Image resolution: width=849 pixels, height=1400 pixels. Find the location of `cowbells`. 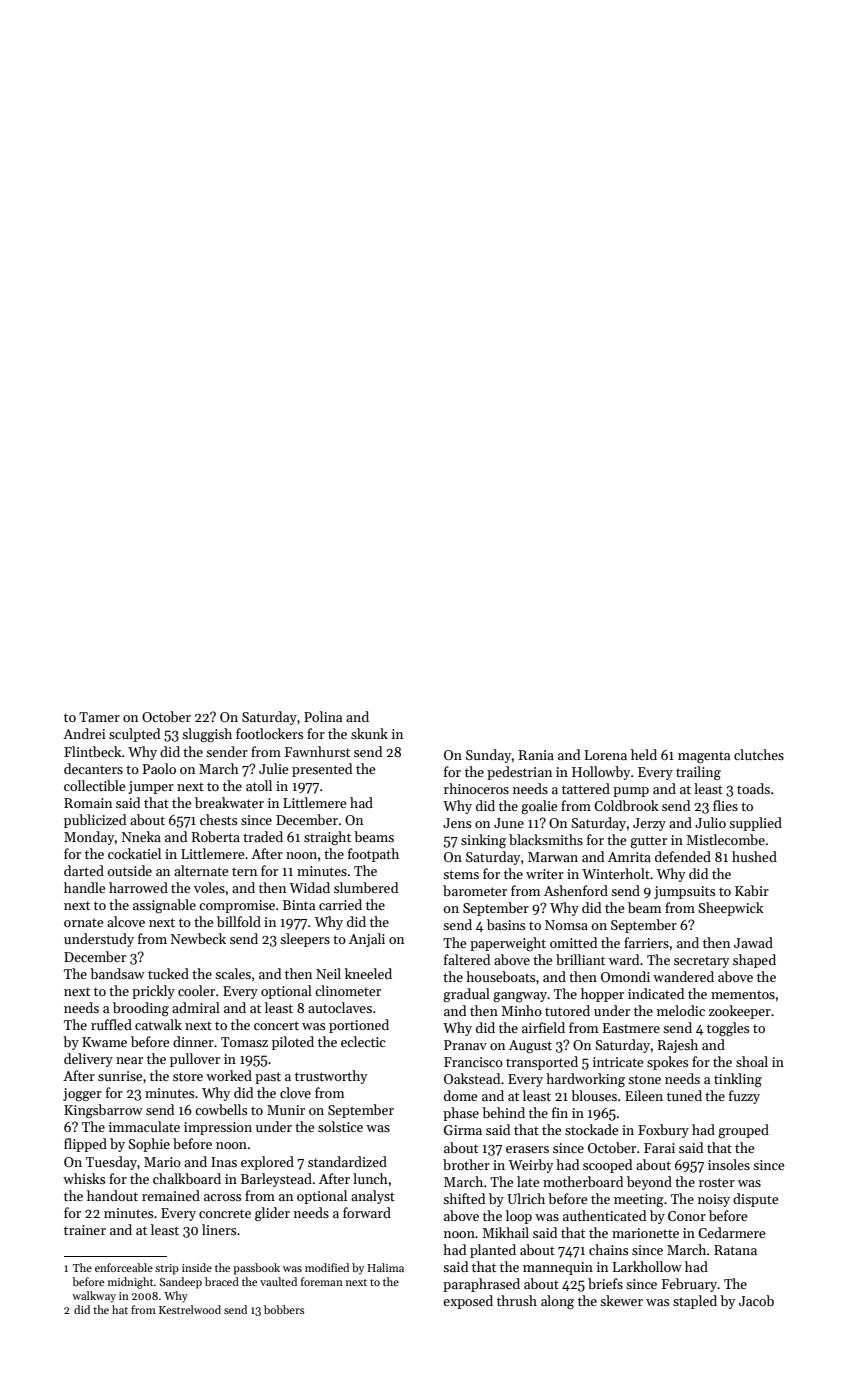

cowbells is located at coordinates (221, 1109).
